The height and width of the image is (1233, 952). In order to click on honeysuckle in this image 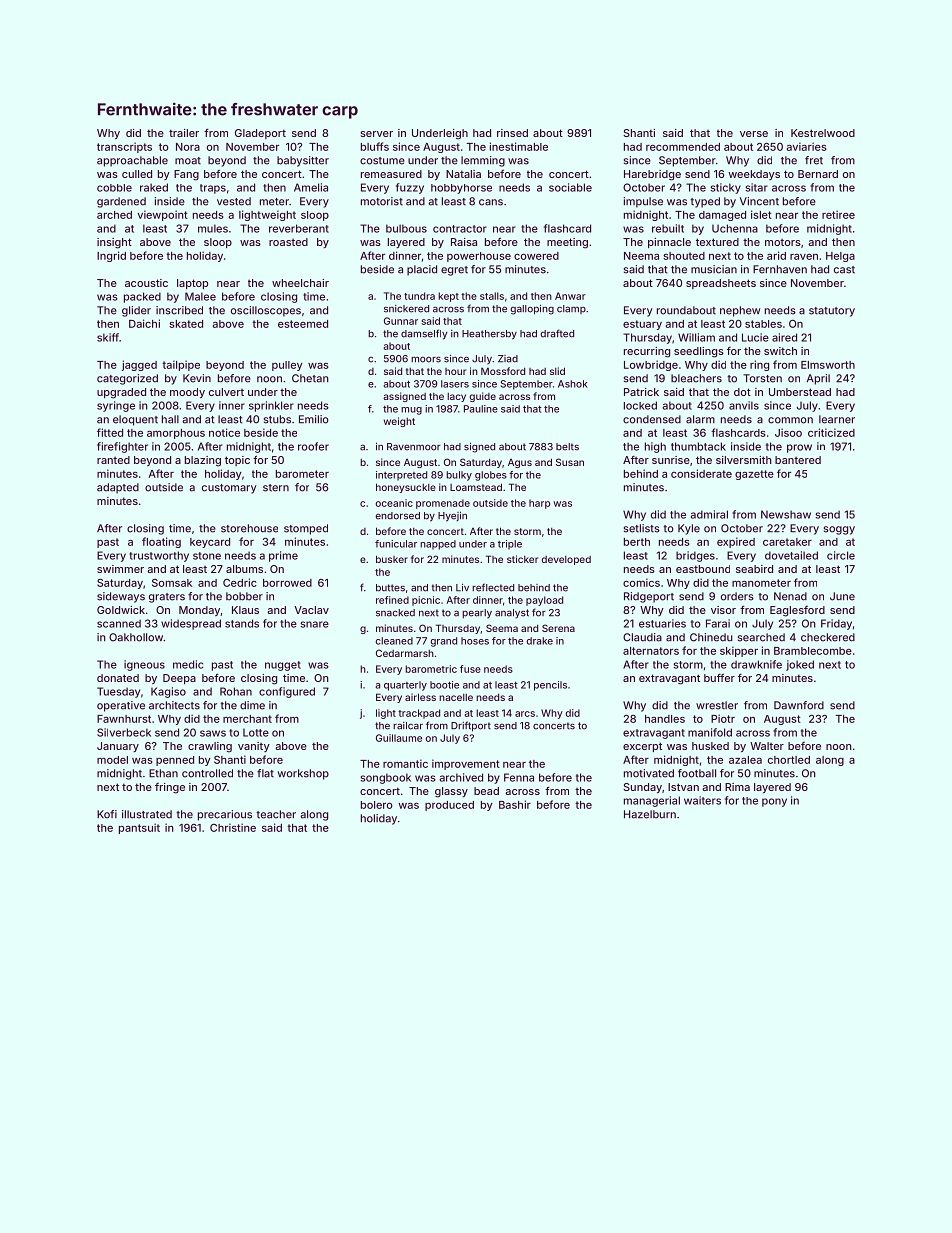, I will do `click(406, 488)`.
